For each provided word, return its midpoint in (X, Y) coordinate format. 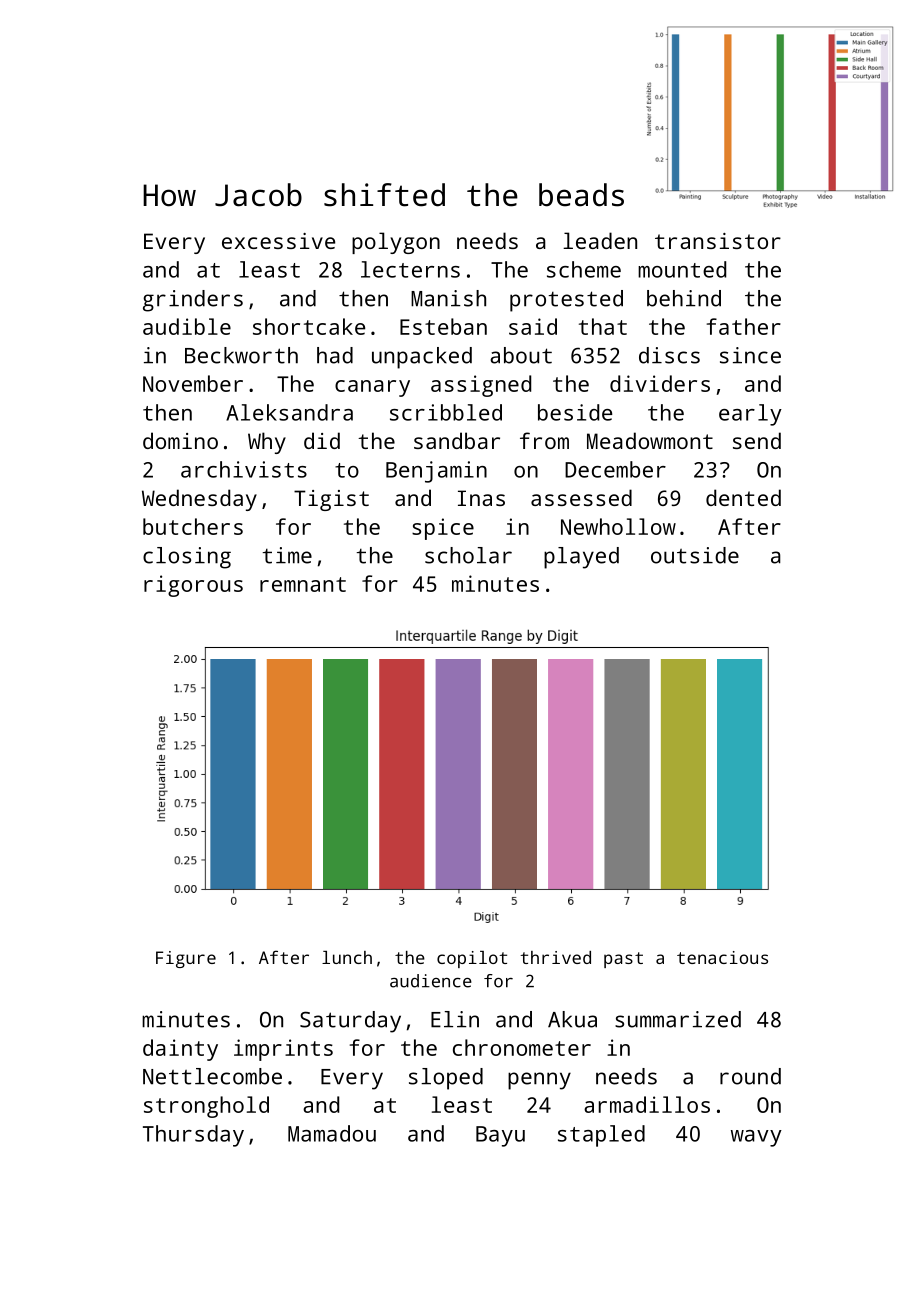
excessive (278, 241)
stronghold (206, 1107)
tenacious (722, 957)
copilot (472, 959)
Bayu (500, 1136)
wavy (756, 1138)
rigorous (193, 586)
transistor (718, 241)
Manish (448, 298)
